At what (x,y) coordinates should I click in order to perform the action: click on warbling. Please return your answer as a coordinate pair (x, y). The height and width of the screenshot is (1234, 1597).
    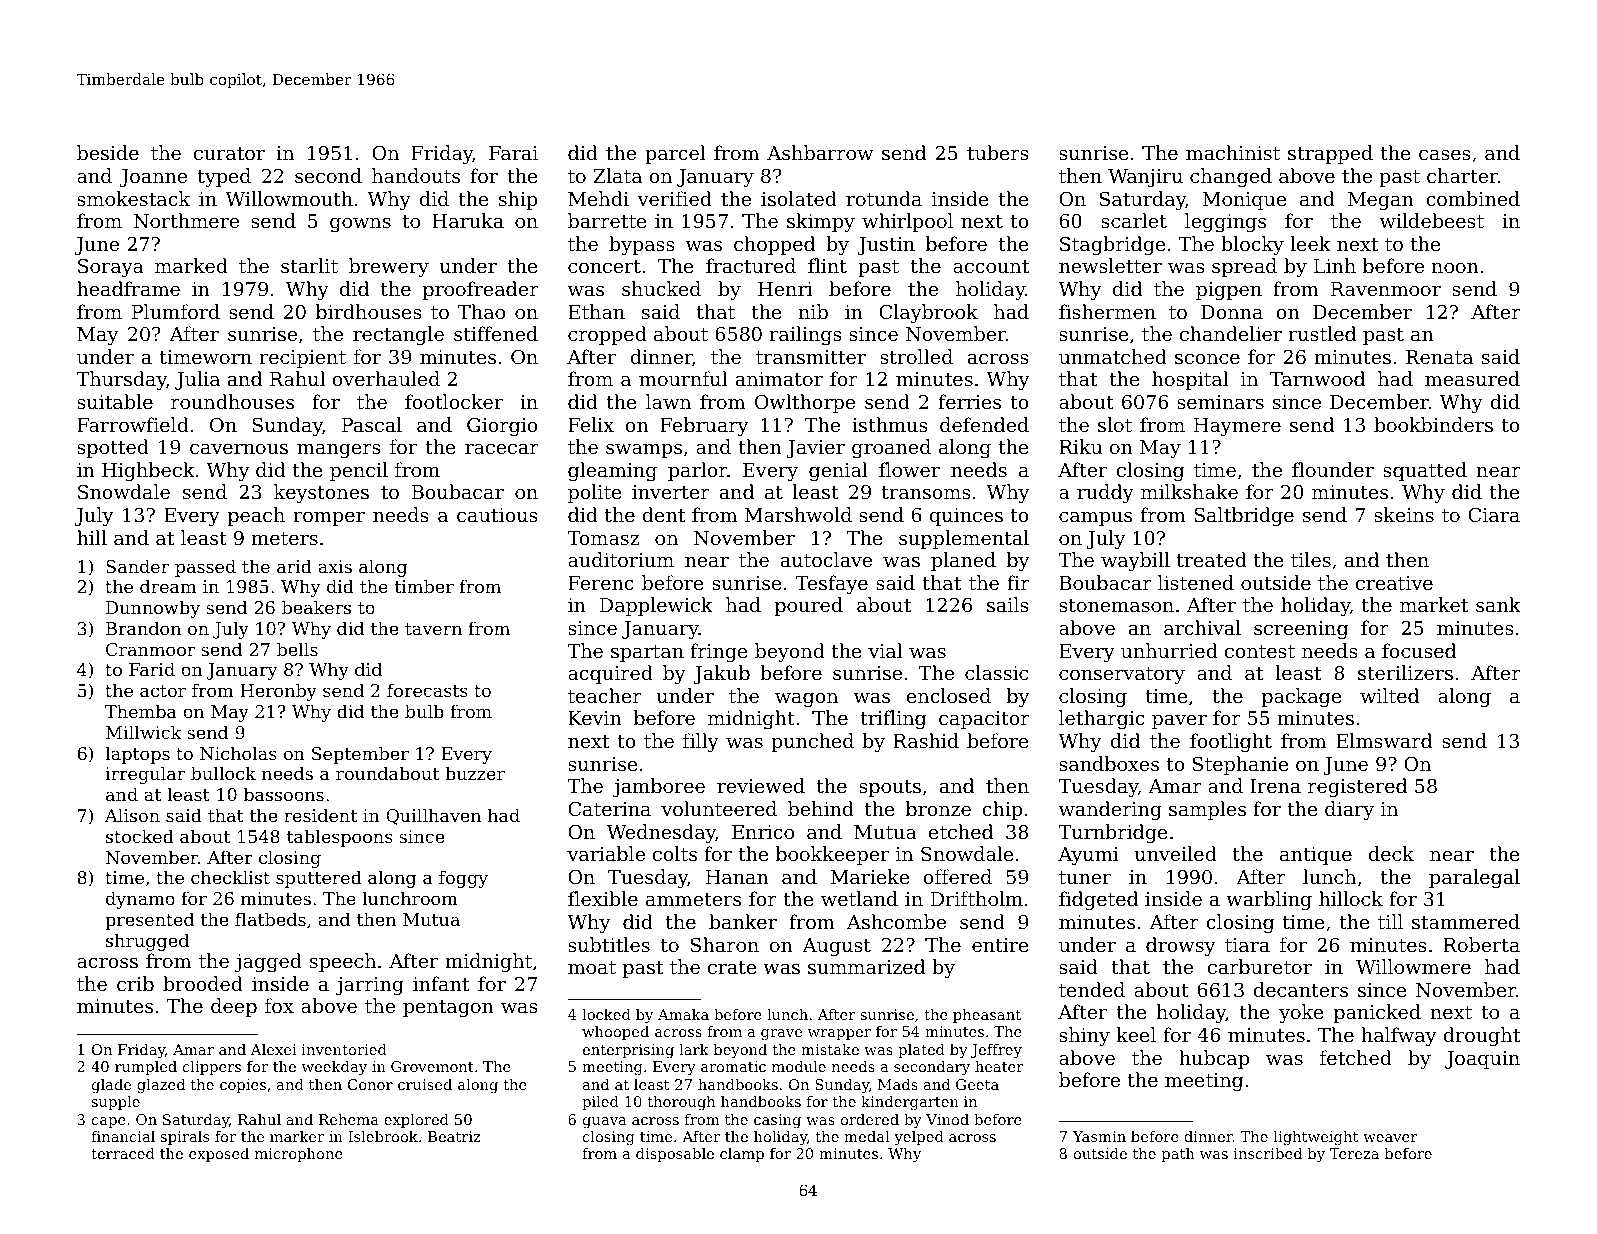
    Looking at the image, I should click on (1269, 900).
